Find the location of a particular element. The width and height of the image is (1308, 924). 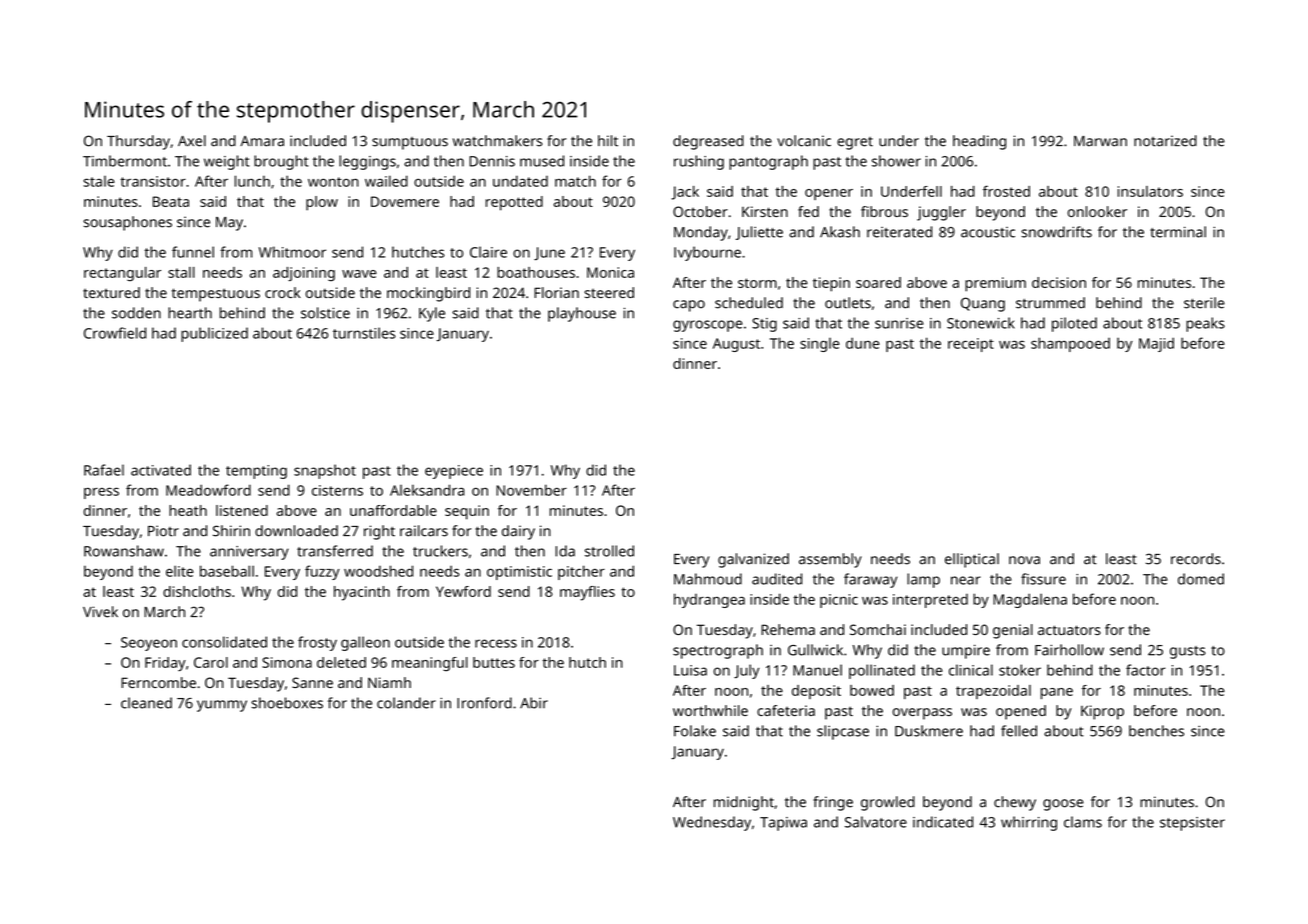

cleaned is located at coordinates (146, 703).
